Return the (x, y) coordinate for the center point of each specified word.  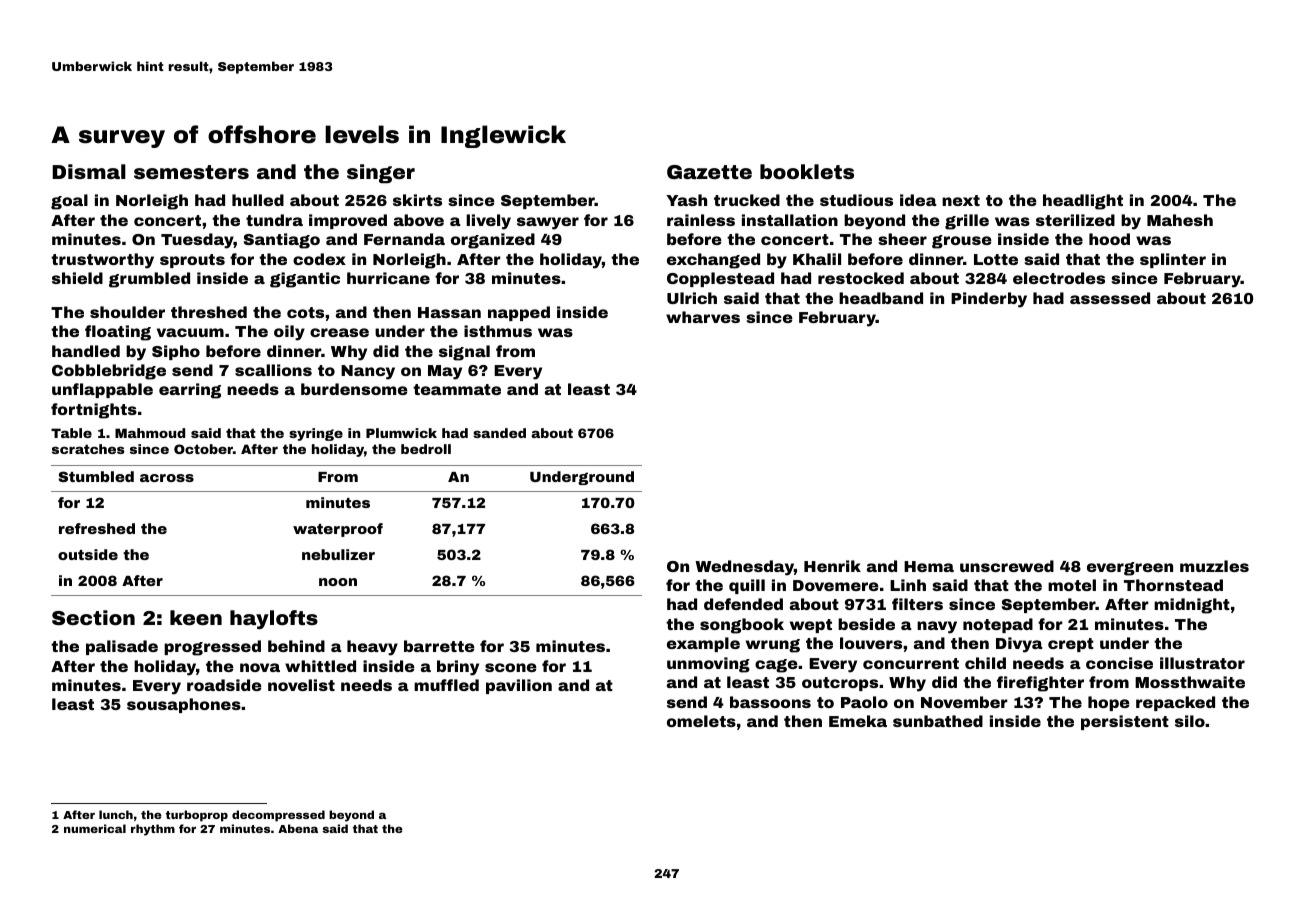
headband (881, 298)
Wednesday (744, 568)
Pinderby (989, 300)
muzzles (1214, 566)
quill (747, 586)
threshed (209, 312)
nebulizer (338, 554)
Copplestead (720, 279)
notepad (998, 625)
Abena (298, 828)
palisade (122, 647)
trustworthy (102, 261)
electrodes (1059, 278)
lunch (116, 814)
